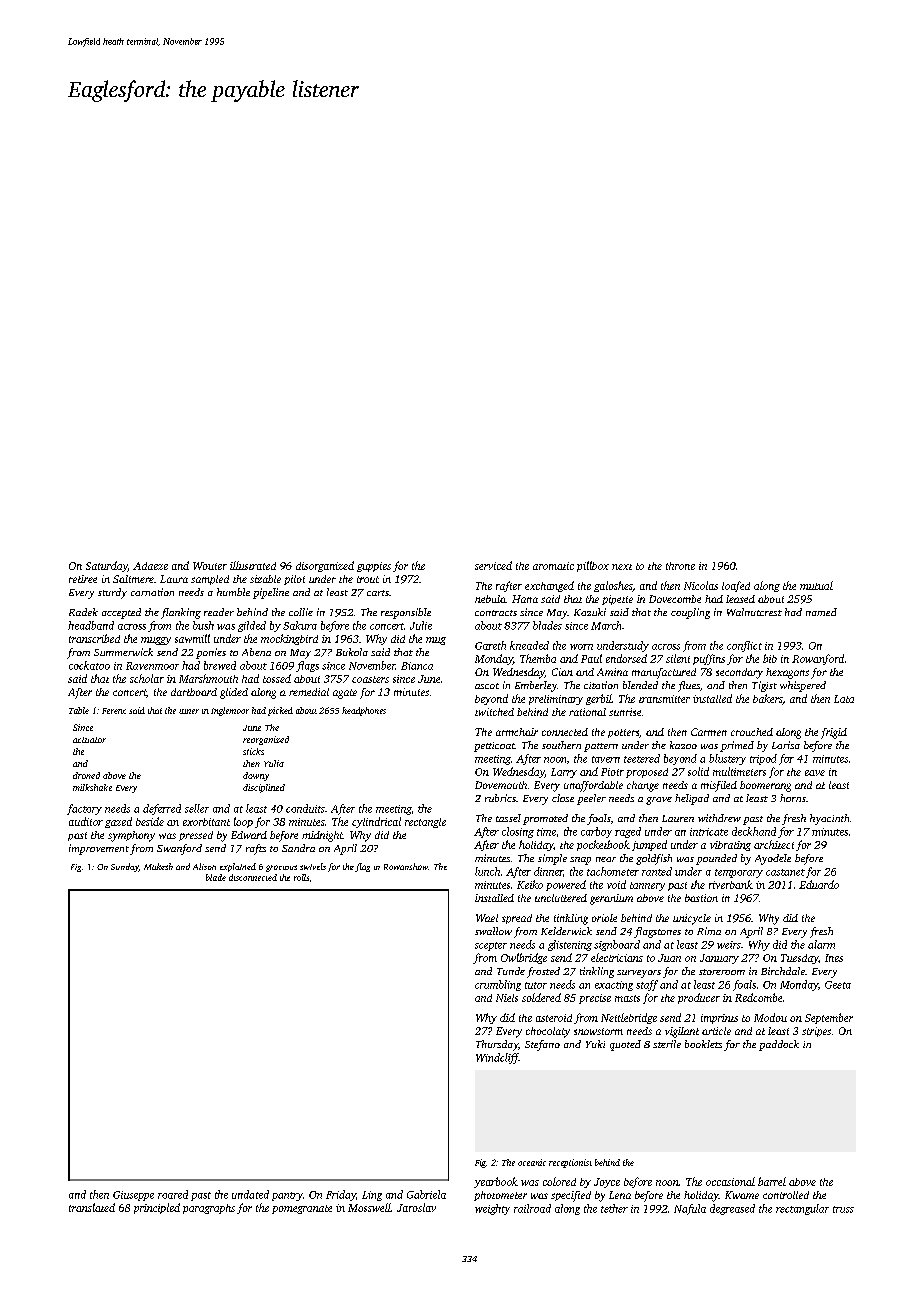  Describe the element at coordinates (497, 1058) in the screenshot. I see `Windcliff` at that location.
